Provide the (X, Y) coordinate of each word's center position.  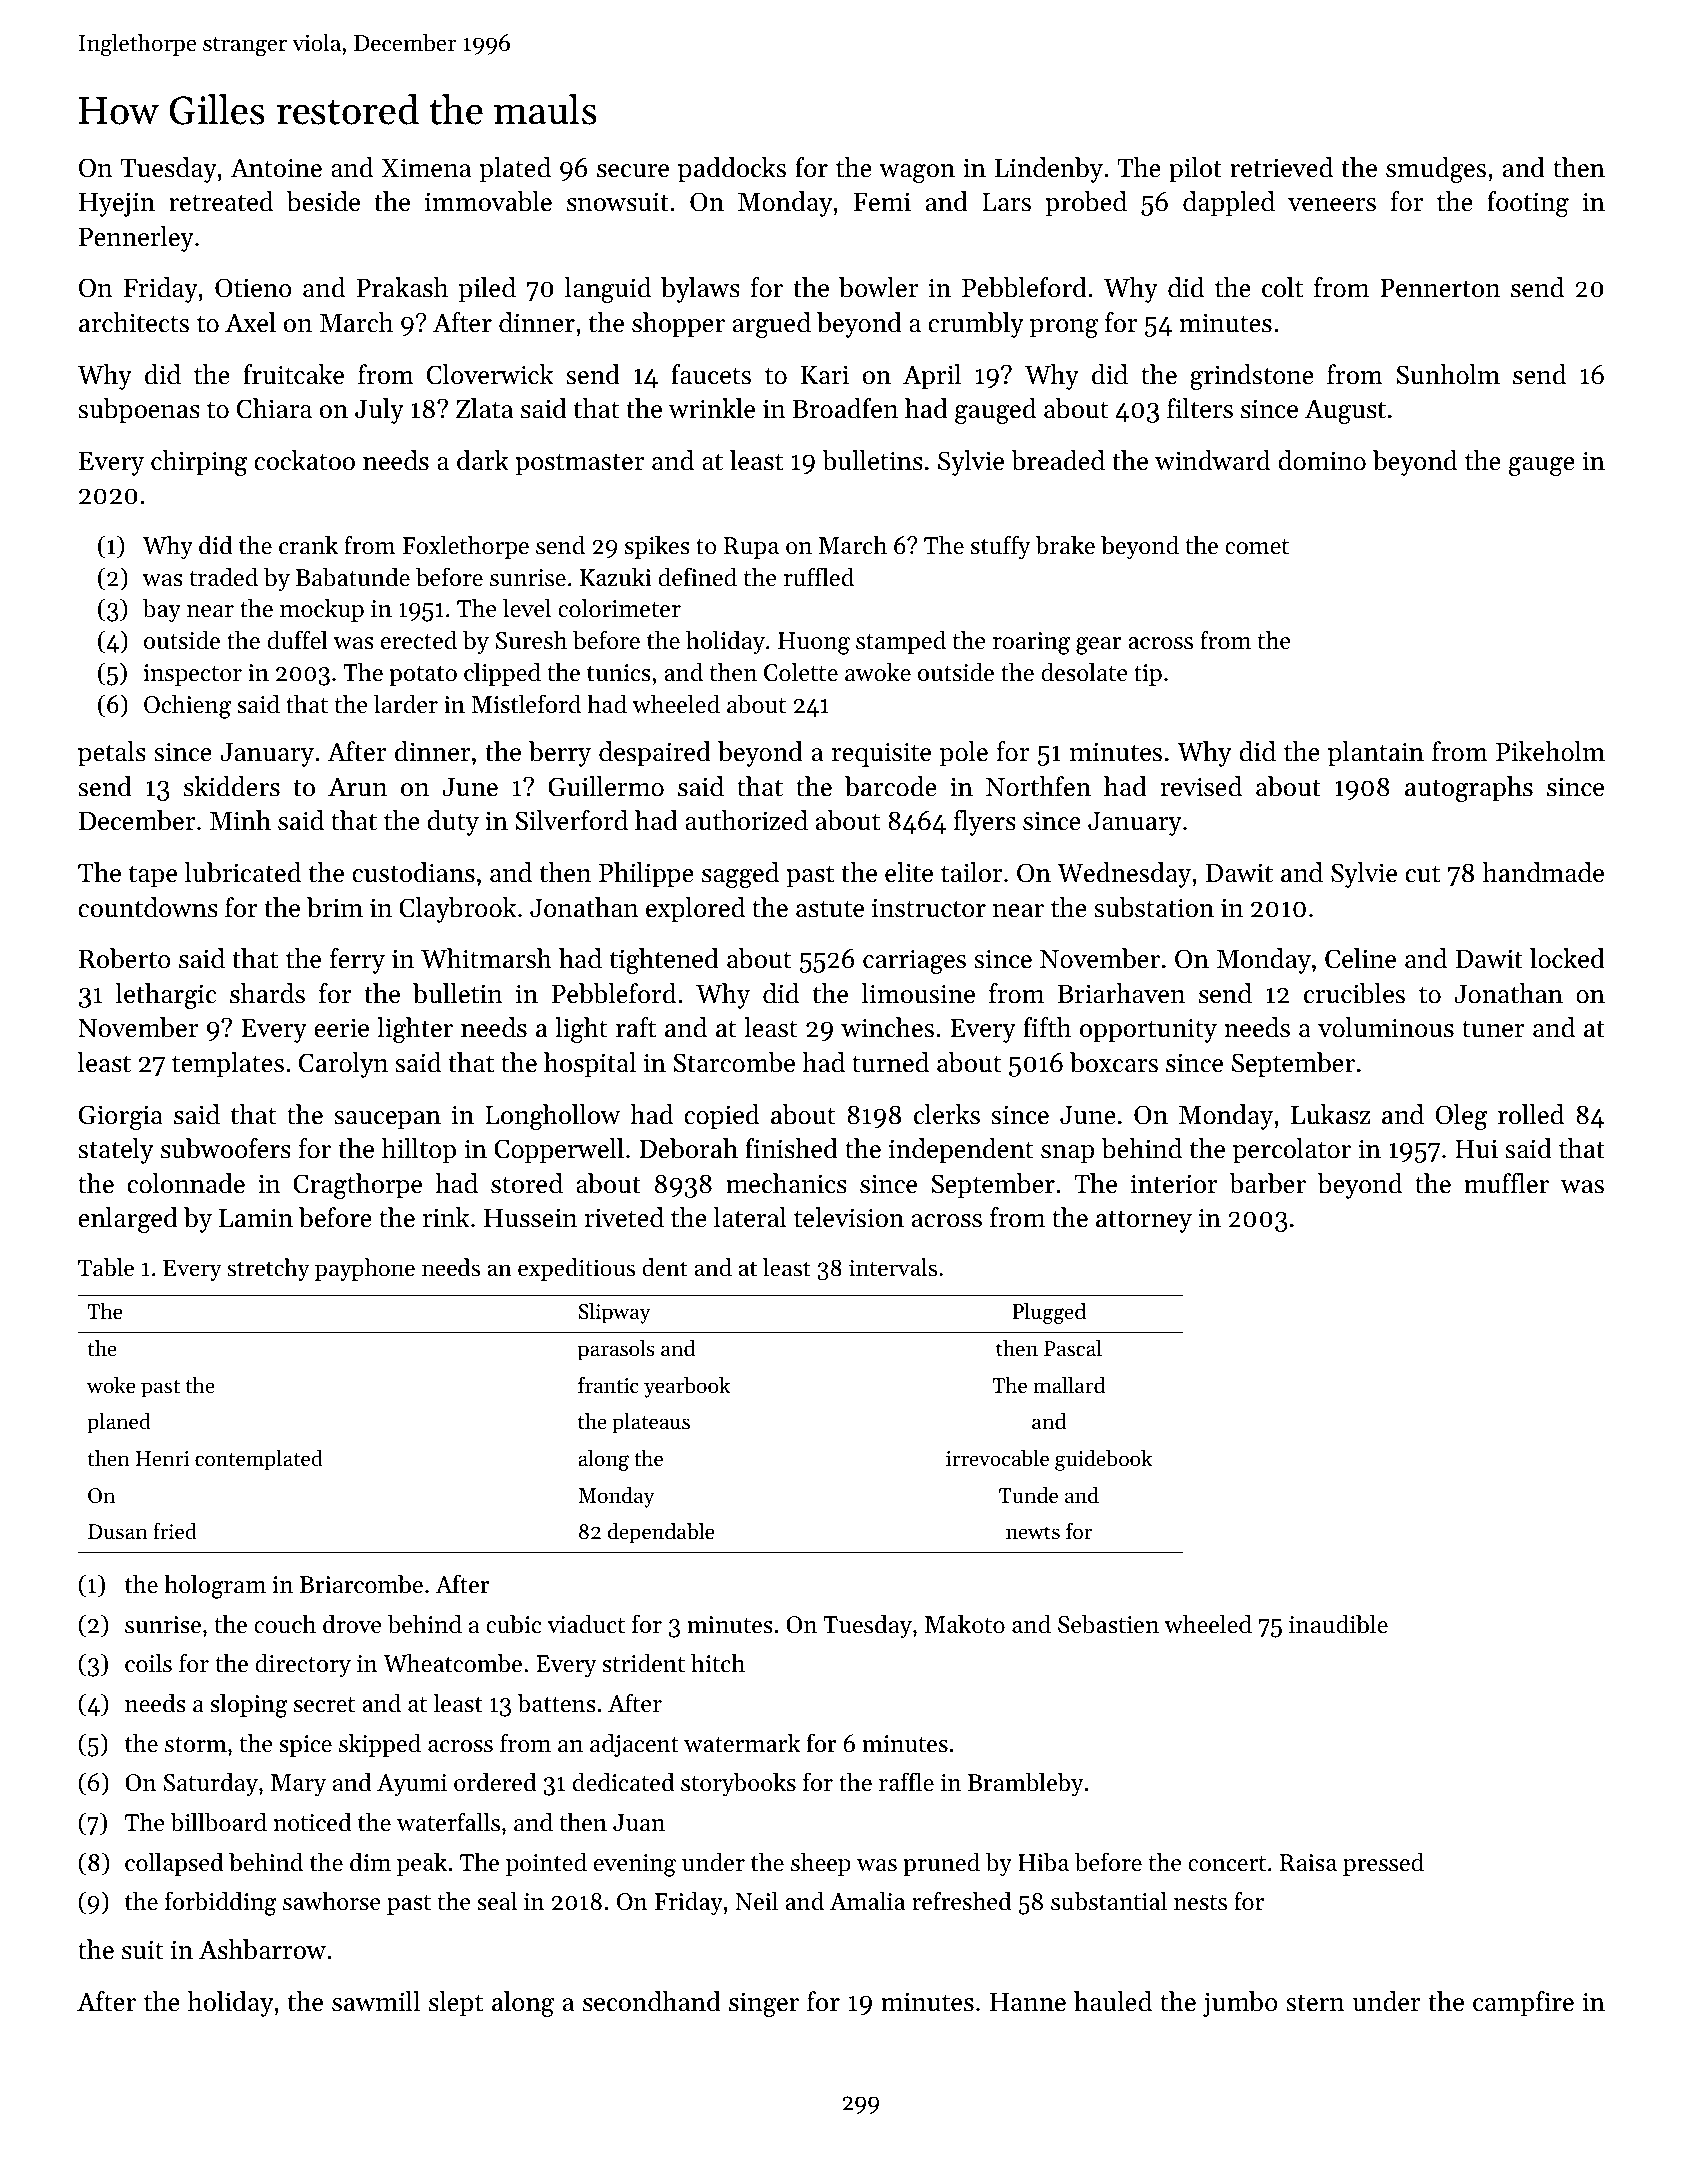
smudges (1436, 170)
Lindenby (1049, 170)
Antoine (276, 168)
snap (1067, 1154)
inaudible (1338, 1624)
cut (1422, 874)
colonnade (186, 1183)
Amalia (867, 1900)
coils (148, 1663)
